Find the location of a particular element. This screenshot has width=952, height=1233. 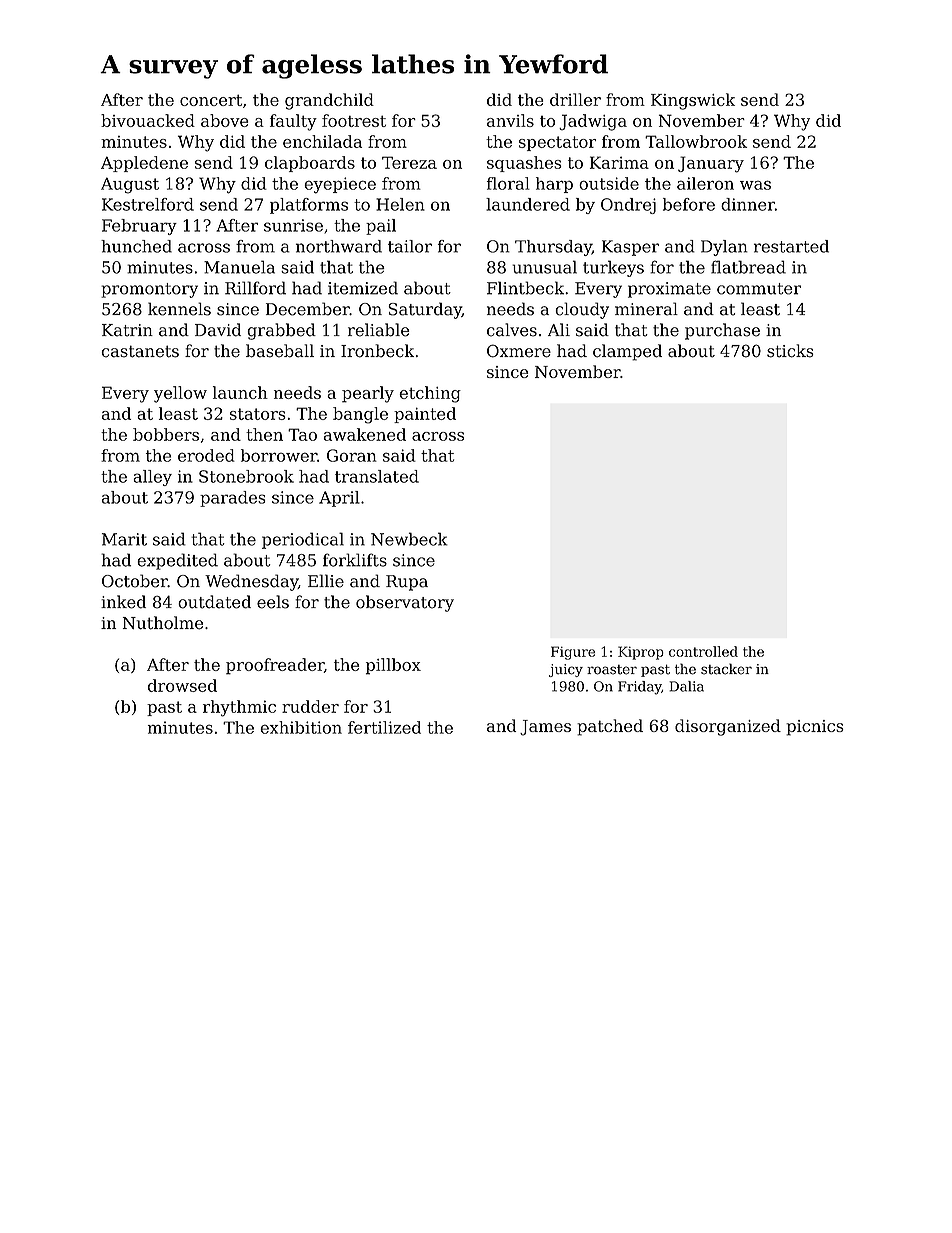

rhythmic is located at coordinates (239, 708).
